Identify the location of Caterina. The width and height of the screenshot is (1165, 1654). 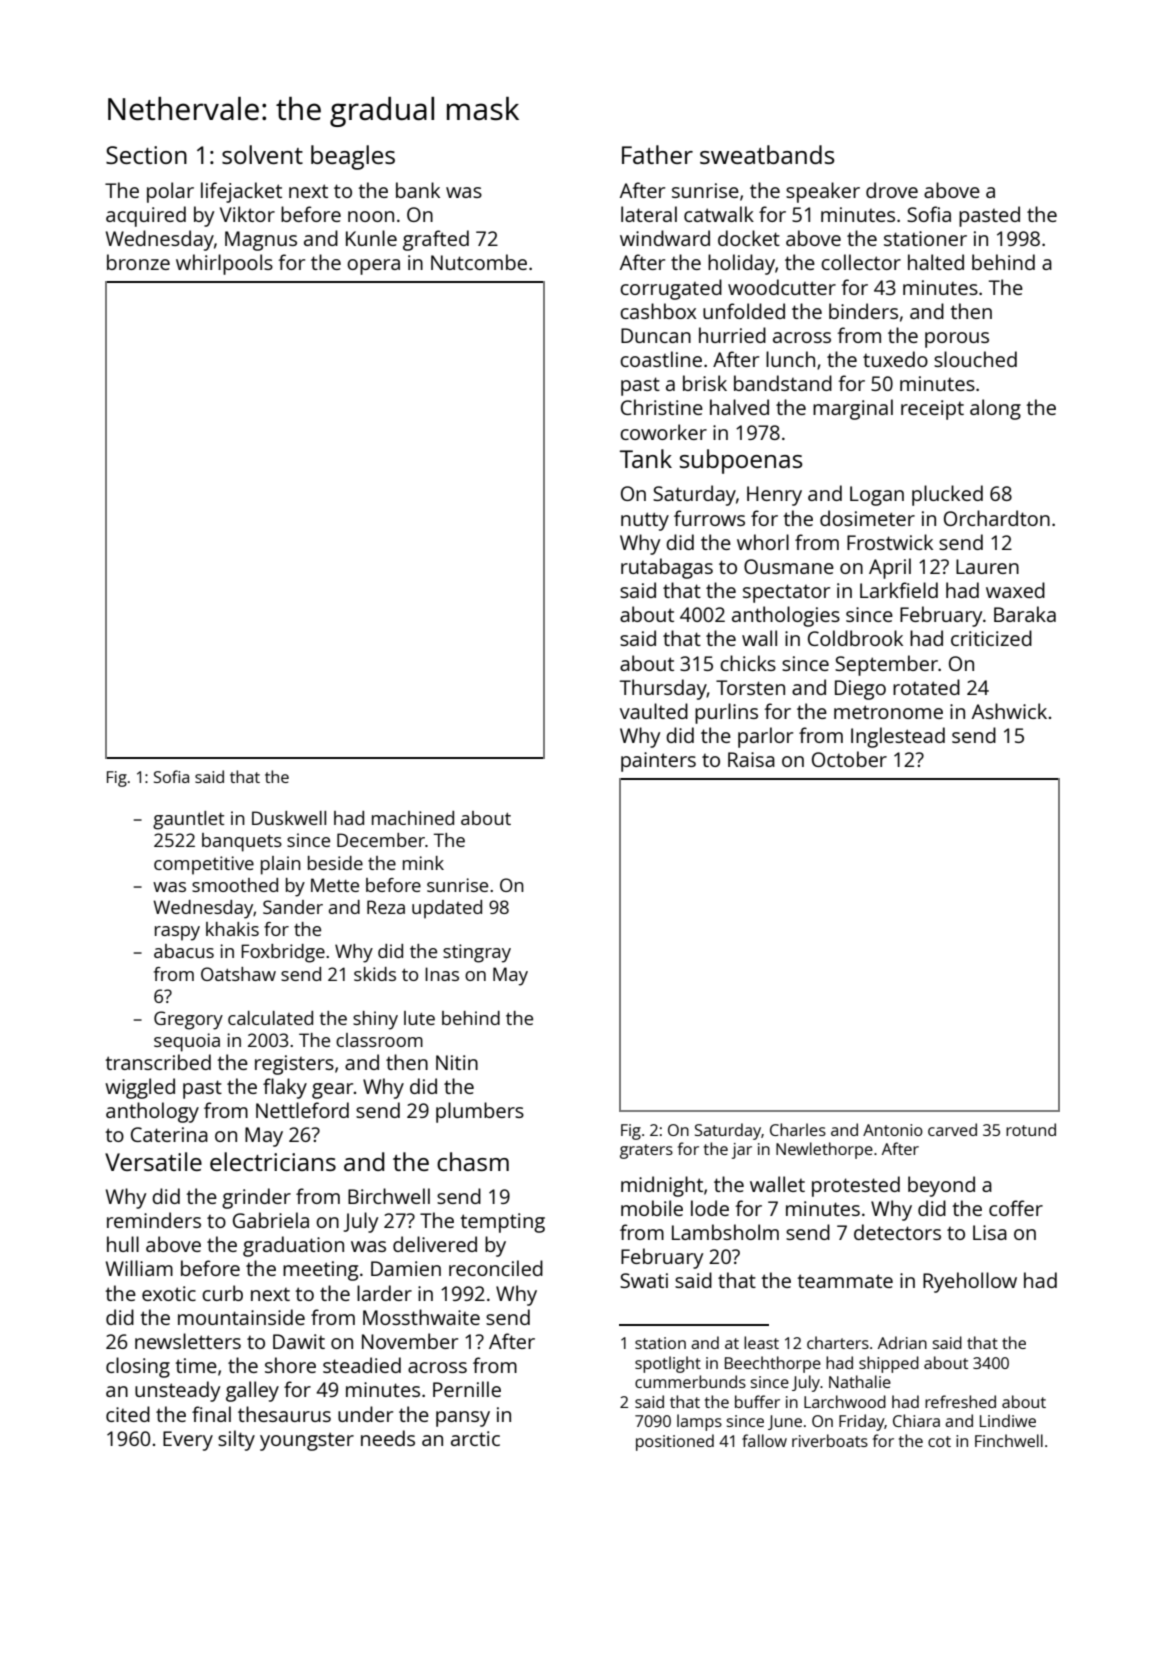
(169, 1134).
